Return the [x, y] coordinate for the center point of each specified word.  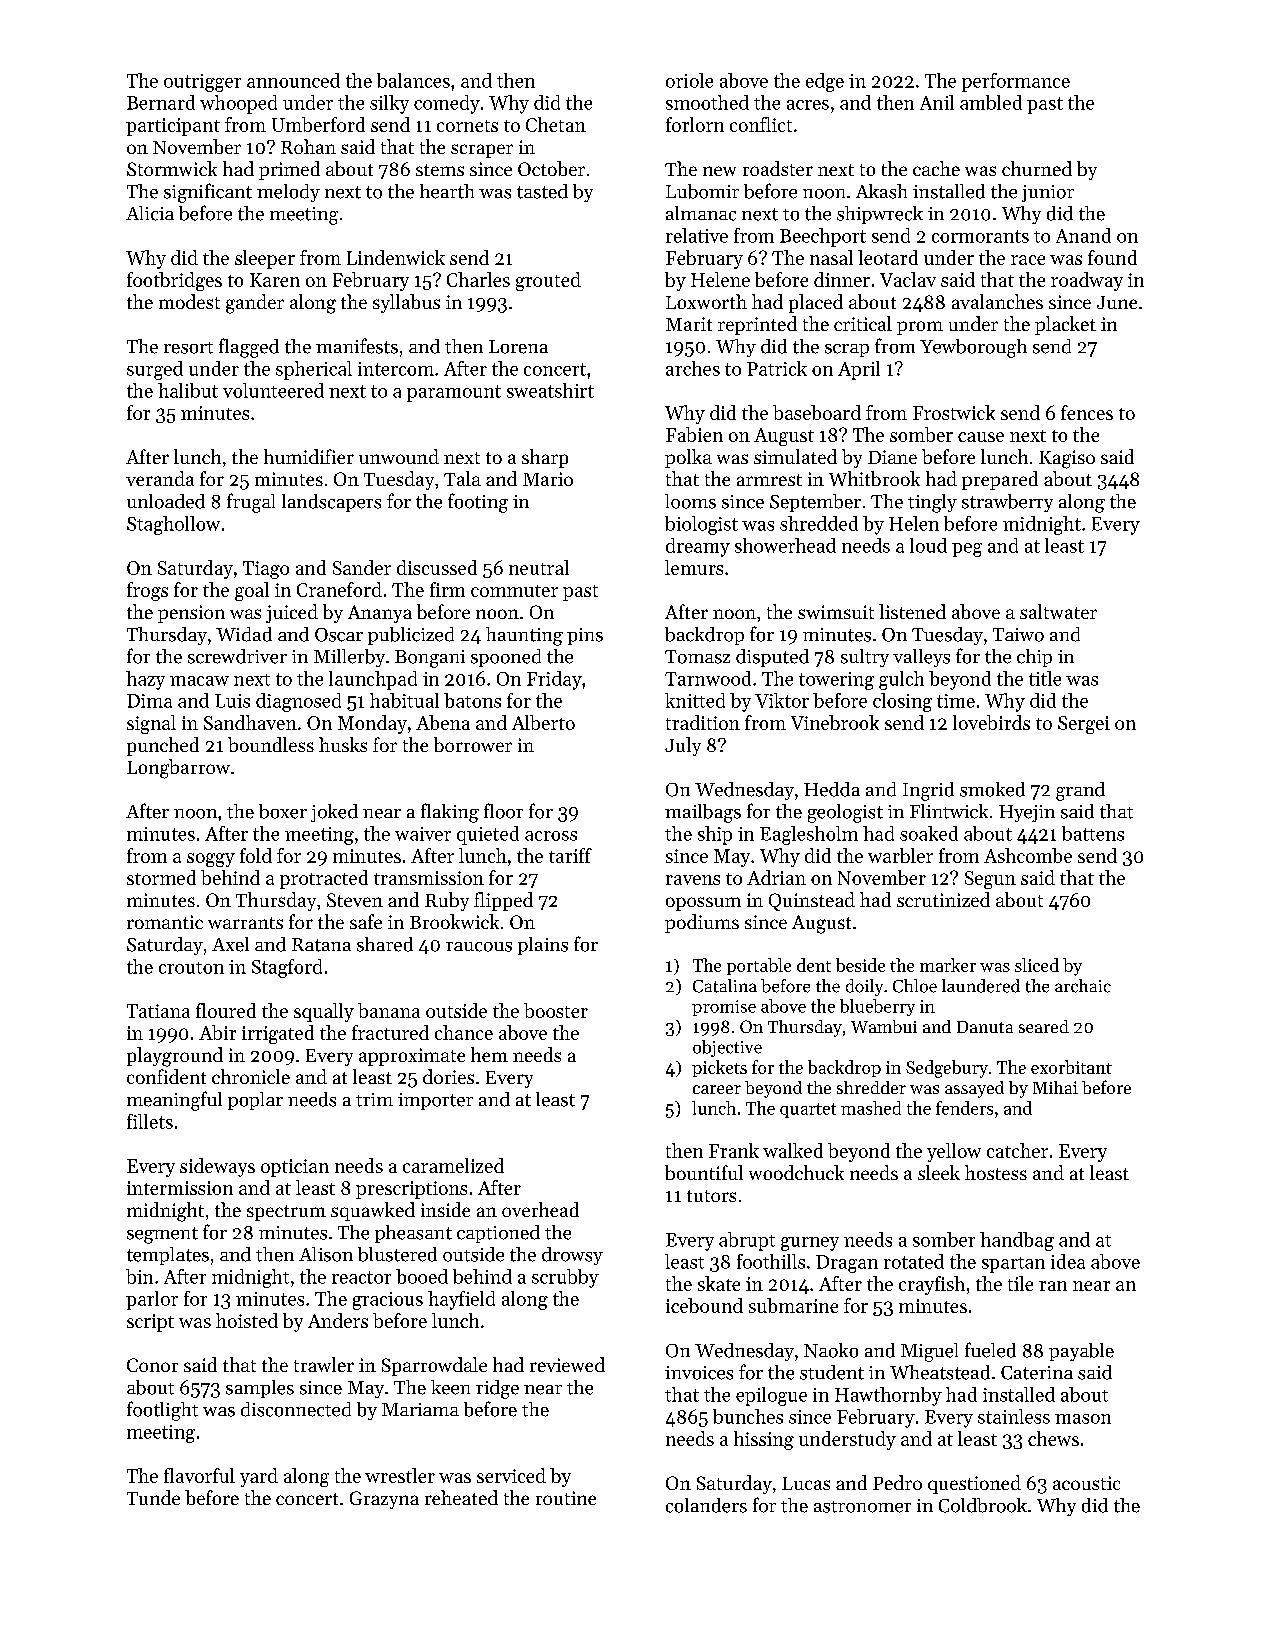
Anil [937, 102]
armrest [769, 480]
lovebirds [991, 722]
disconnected [296, 1409]
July [683, 746]
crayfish [932, 1285]
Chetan [556, 124]
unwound [399, 456]
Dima [149, 701]
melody [288, 193]
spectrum [286, 1213]
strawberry [1007, 503]
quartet [808, 1110]
